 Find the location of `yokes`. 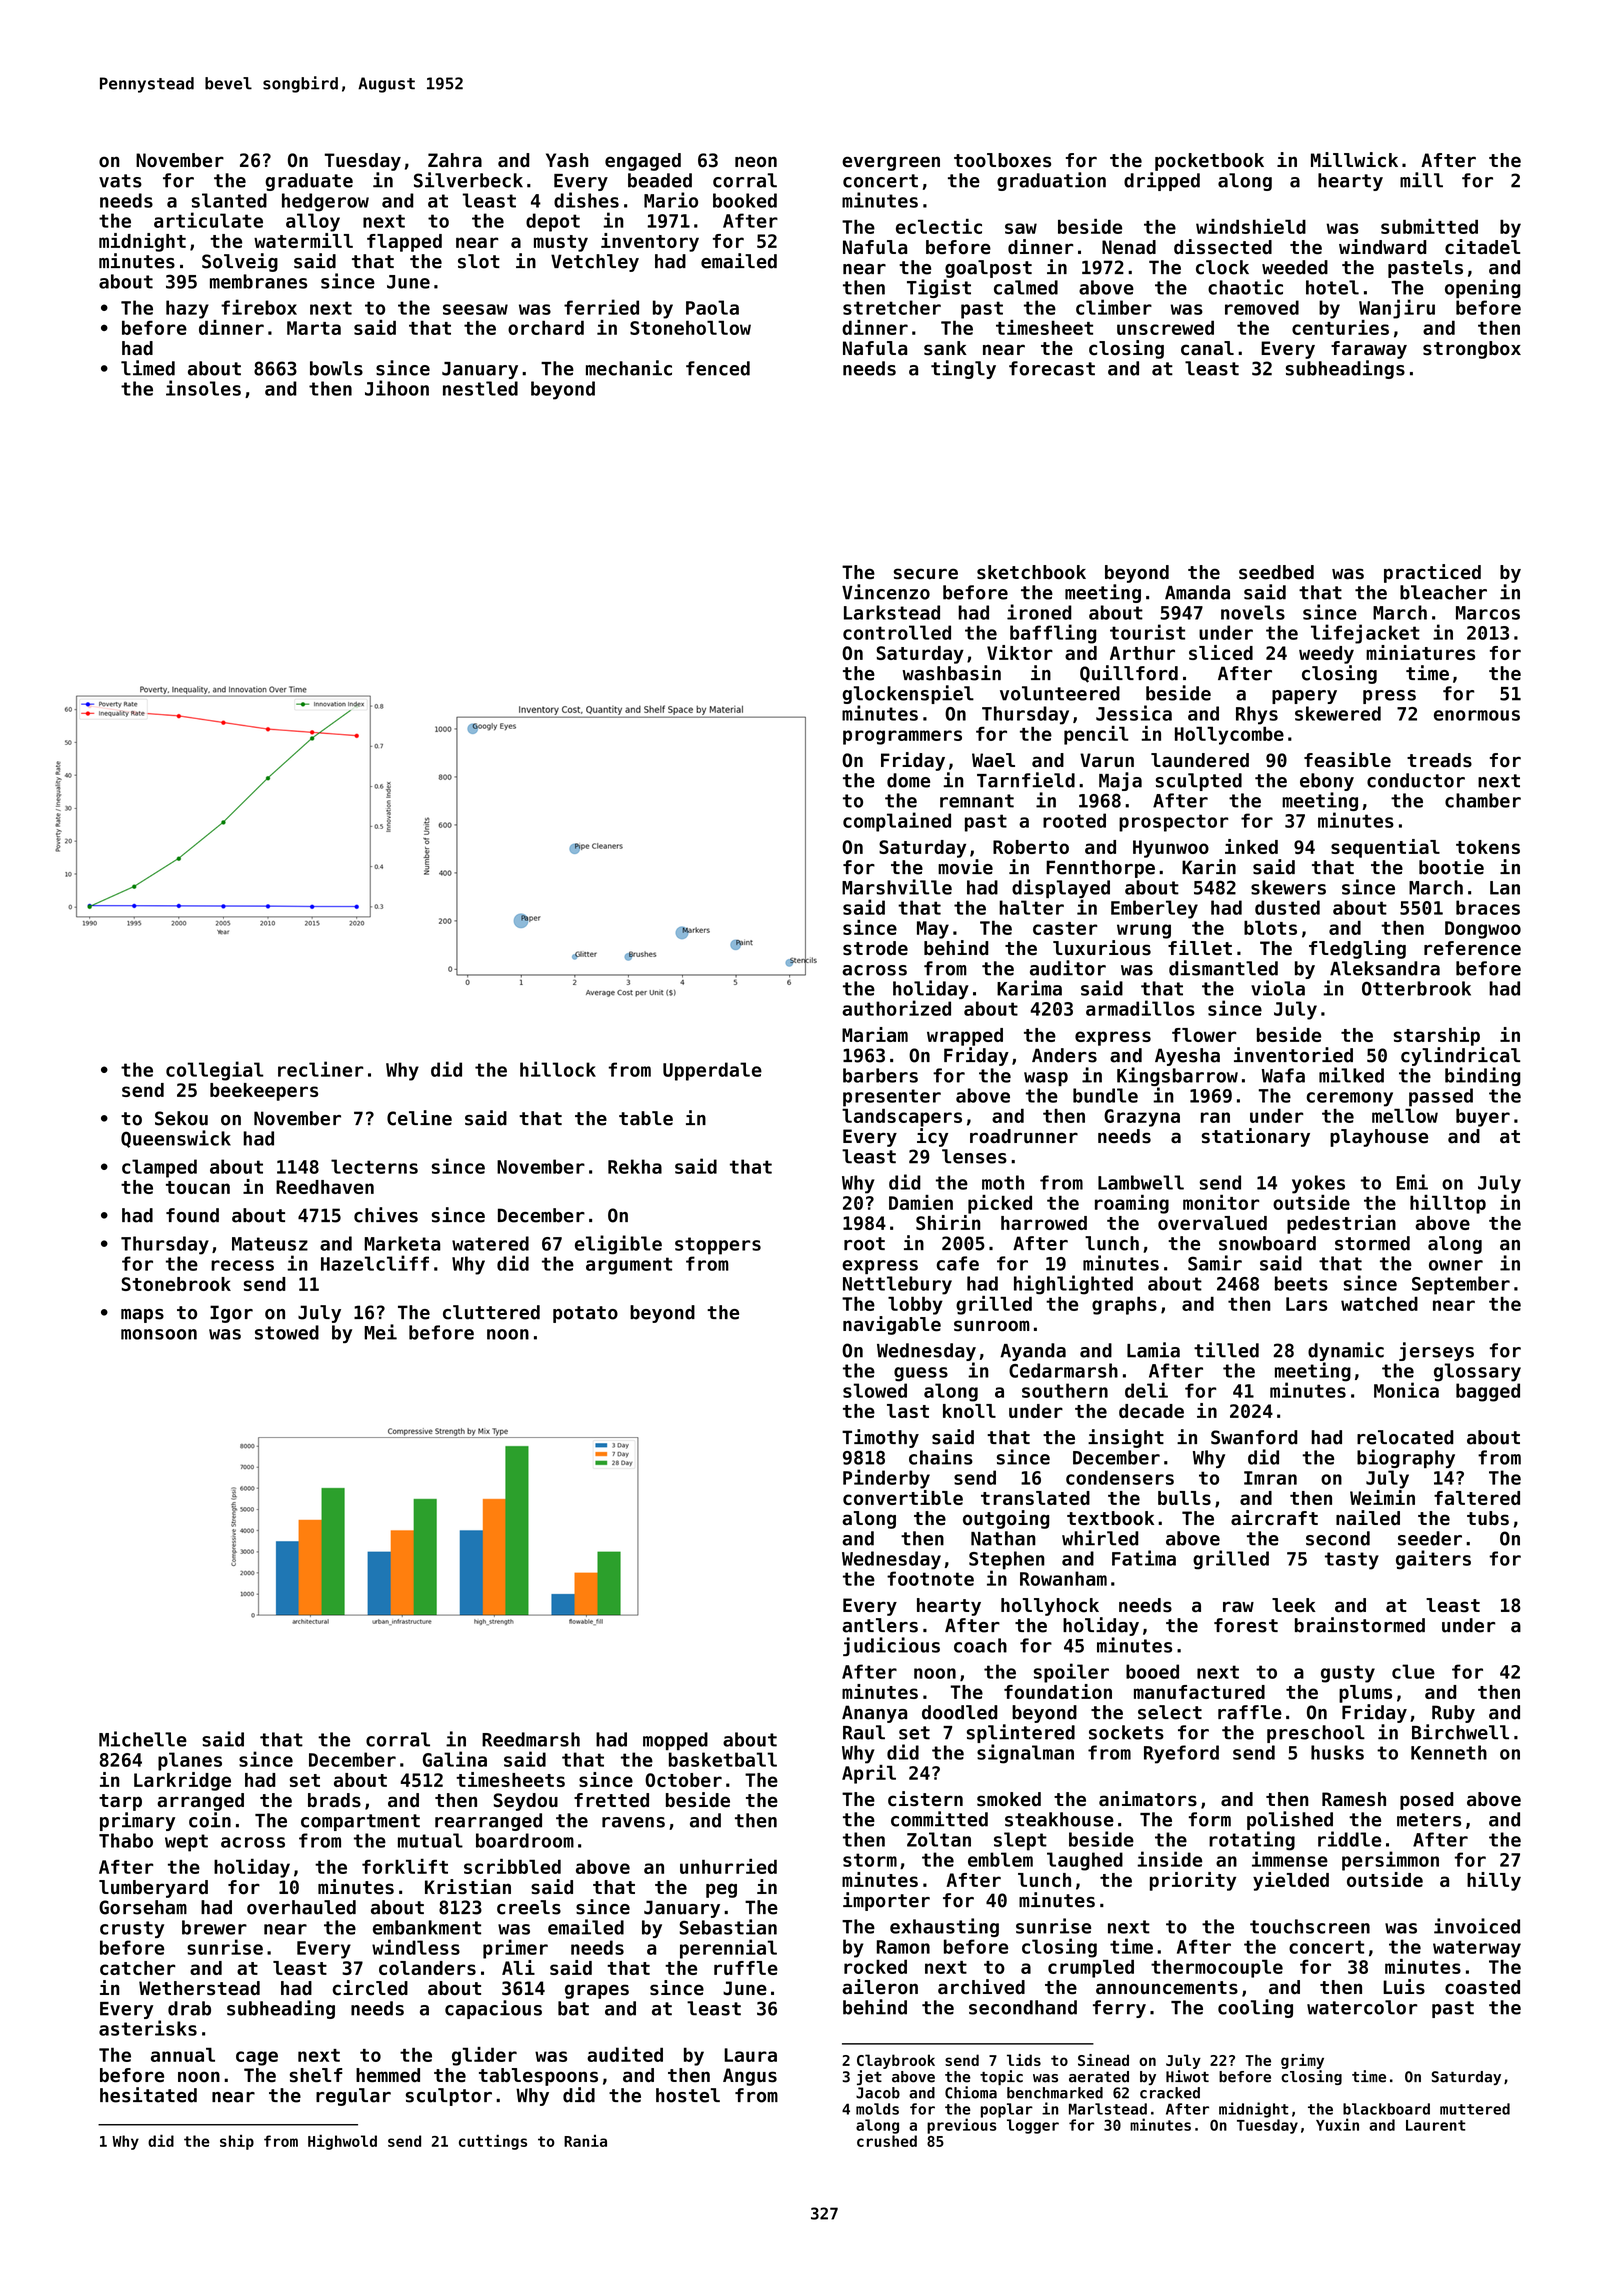

yokes is located at coordinates (1318, 1184).
